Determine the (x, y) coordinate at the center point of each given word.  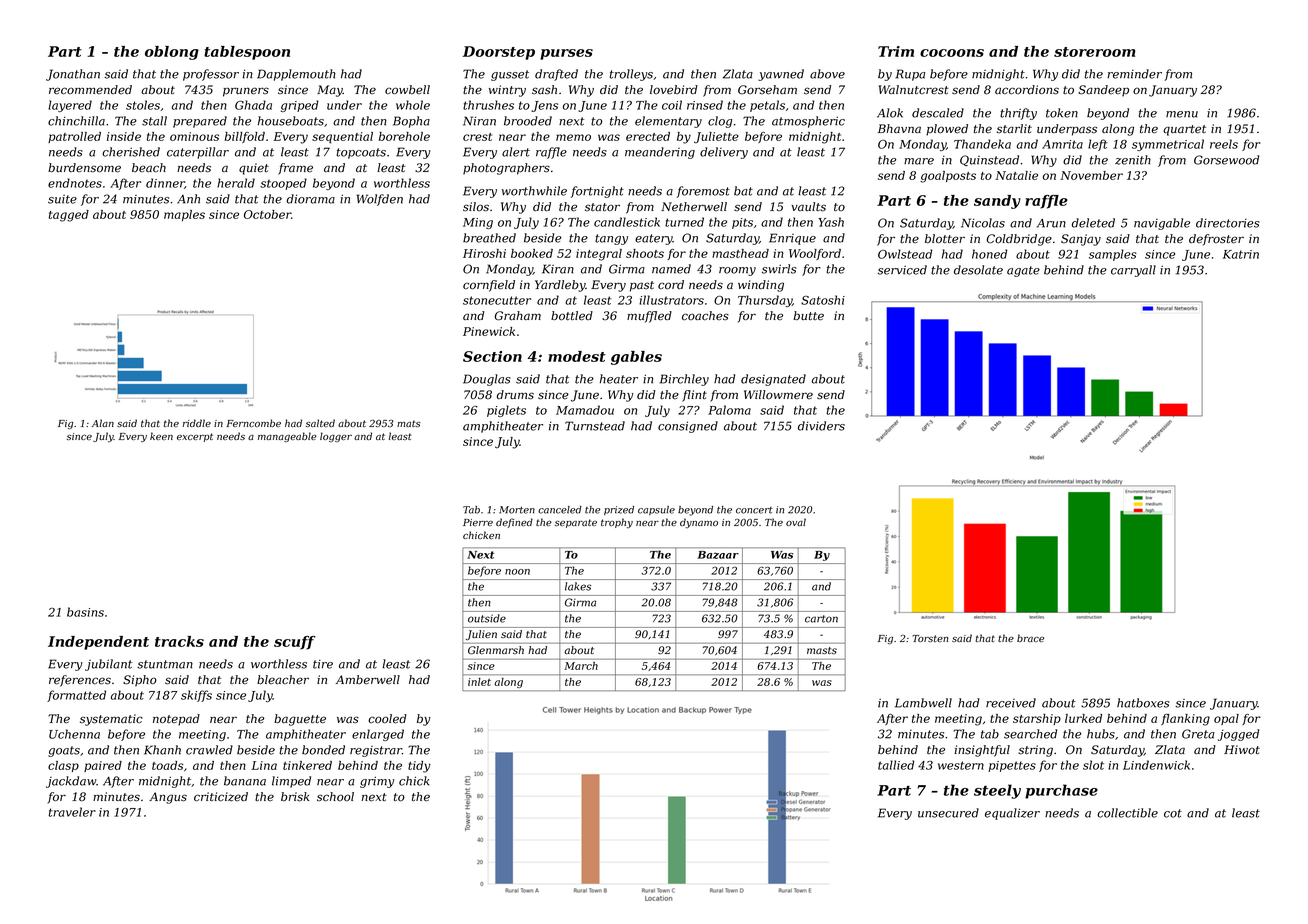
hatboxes (1143, 703)
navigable (1162, 224)
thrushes (488, 105)
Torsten (931, 638)
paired (103, 766)
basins (85, 612)
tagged (69, 216)
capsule (656, 510)
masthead (740, 253)
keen (161, 436)
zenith (1133, 160)
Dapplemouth (296, 75)
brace (1030, 638)
